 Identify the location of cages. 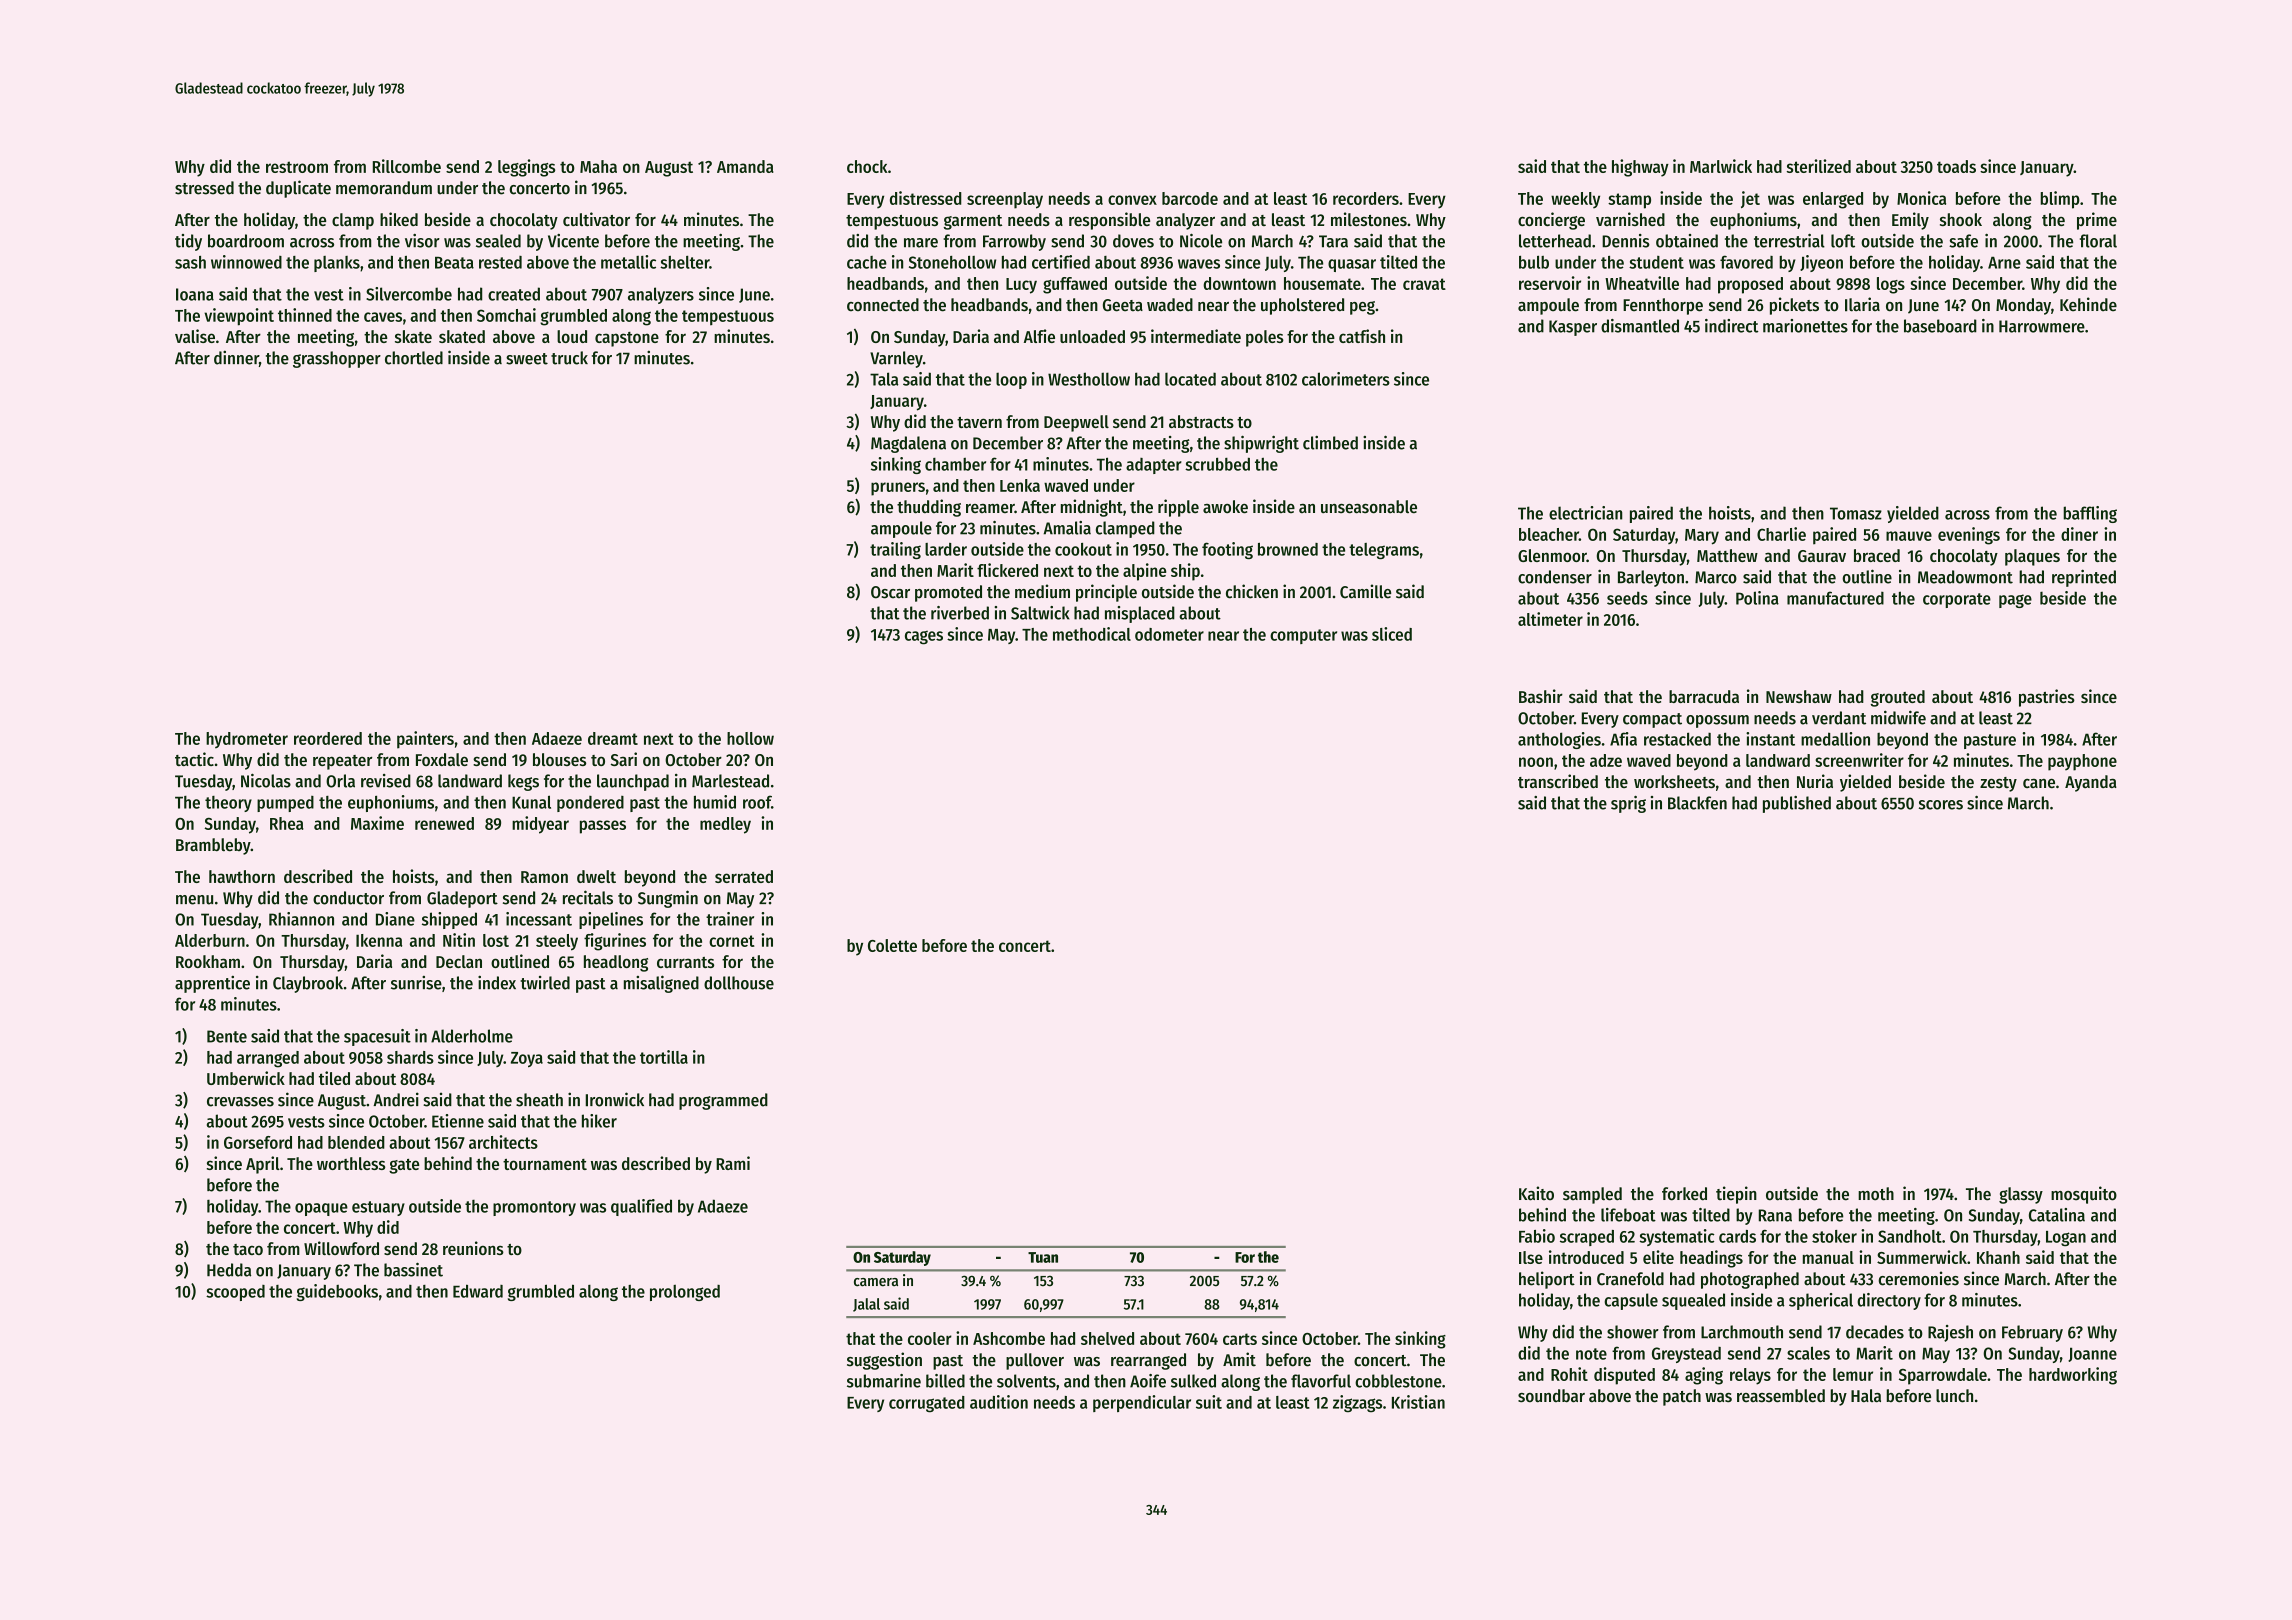
(924, 637).
